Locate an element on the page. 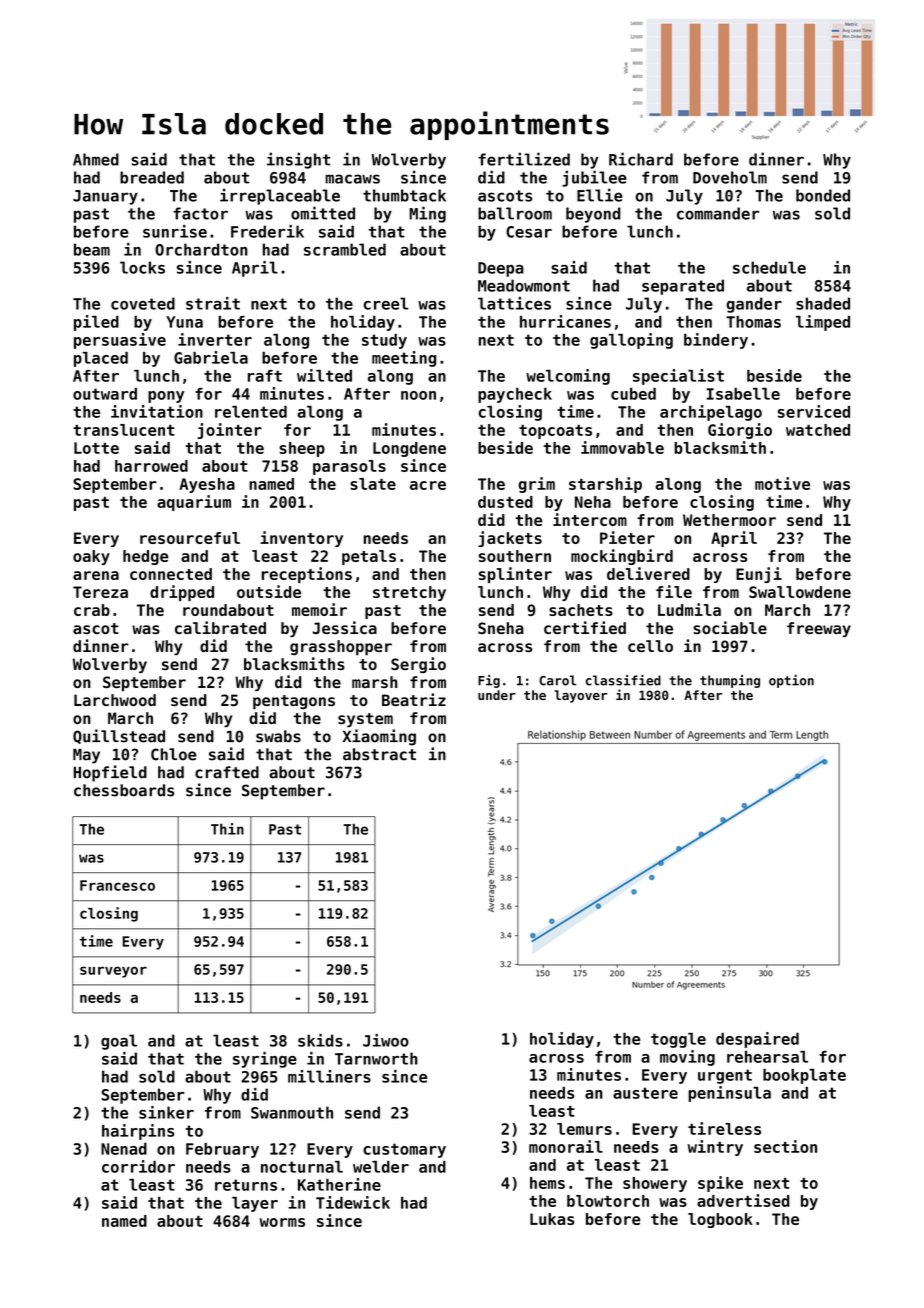  worms is located at coordinates (282, 1222).
